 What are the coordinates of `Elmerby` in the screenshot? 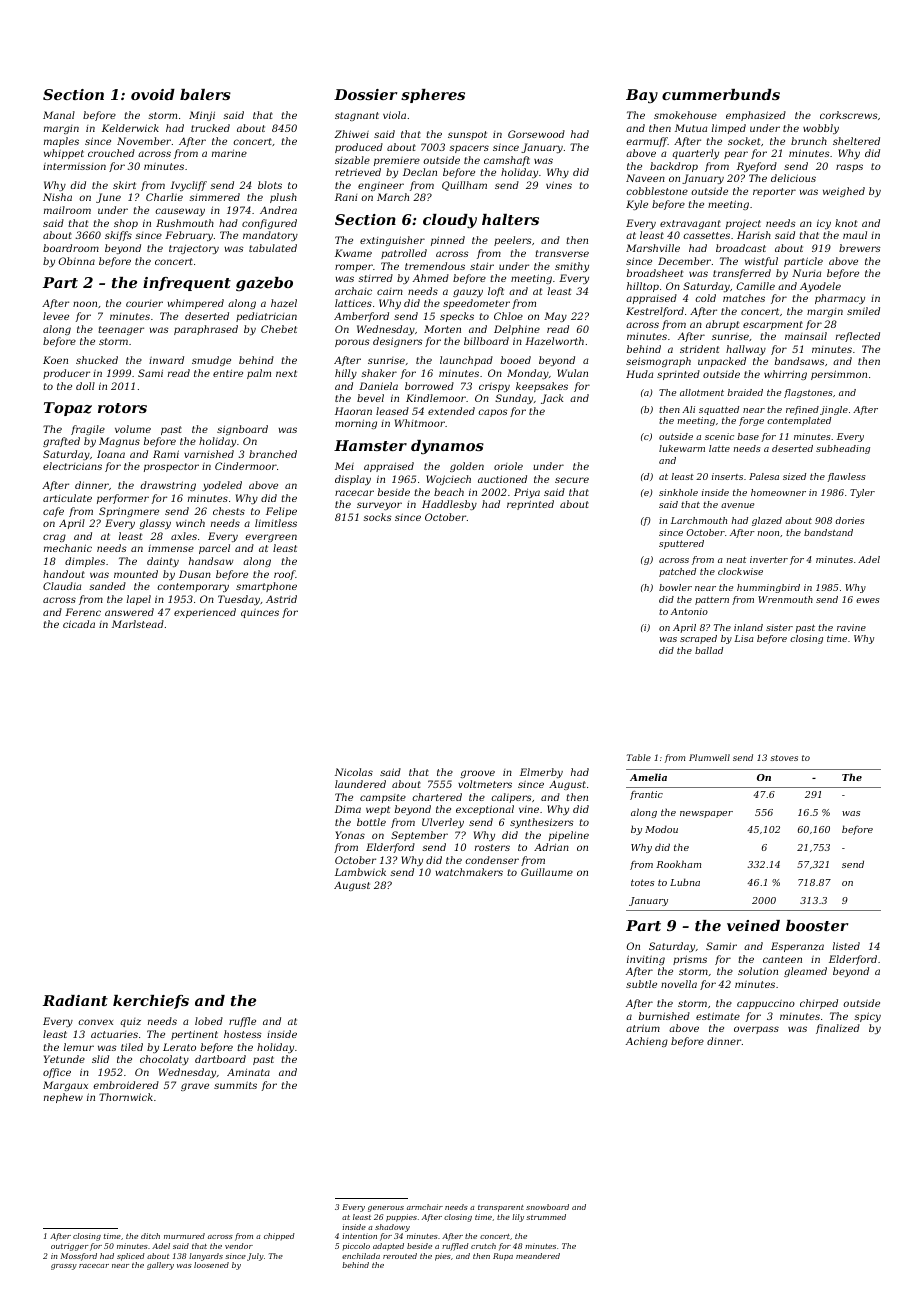 It's located at (541, 773).
